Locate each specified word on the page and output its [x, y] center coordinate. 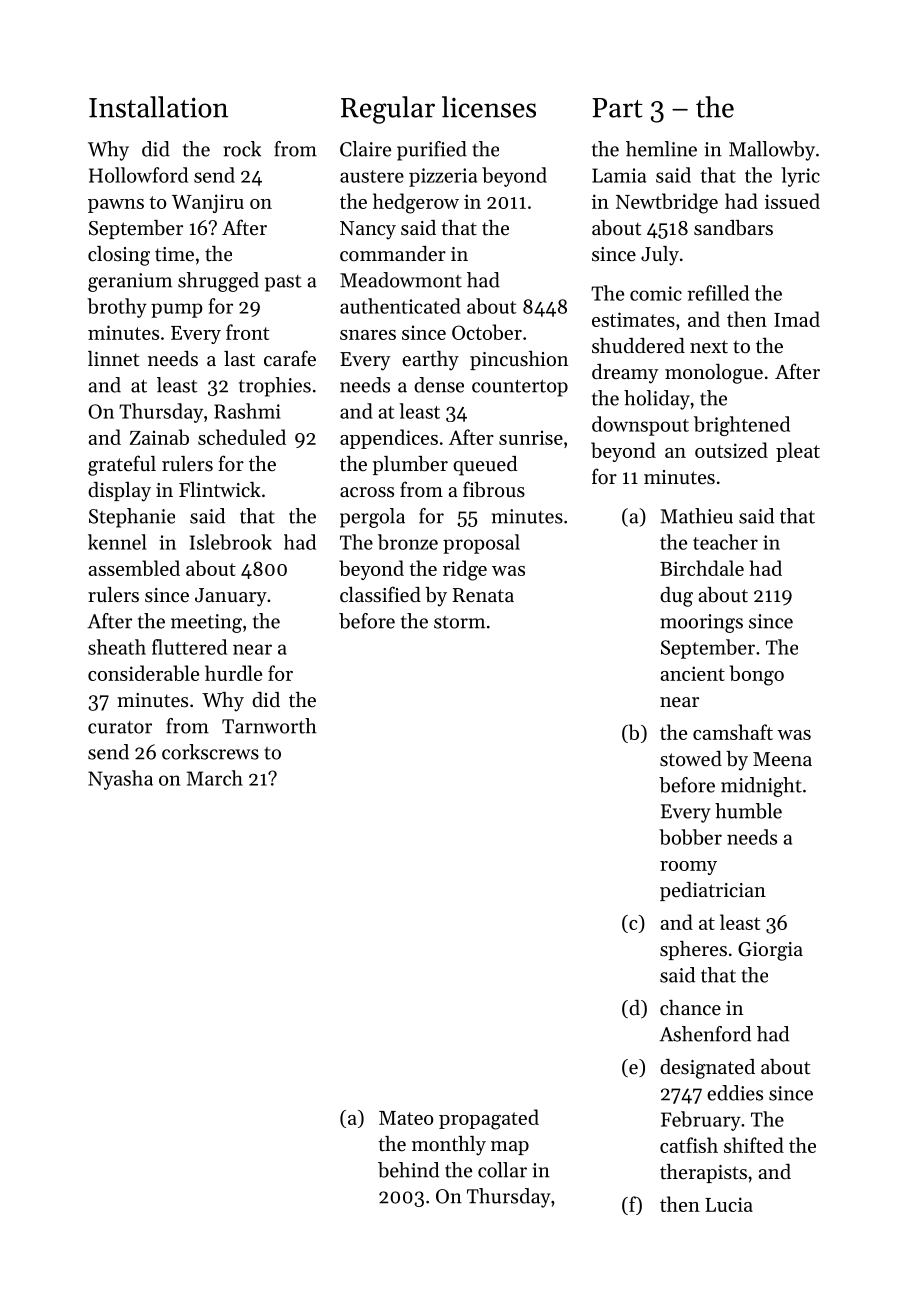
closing [119, 256]
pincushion [519, 360]
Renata [483, 595]
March [215, 778]
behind [408, 1170]
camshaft [733, 732]
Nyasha [120, 780]
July [660, 256]
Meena [782, 759]
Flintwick [220, 490]
